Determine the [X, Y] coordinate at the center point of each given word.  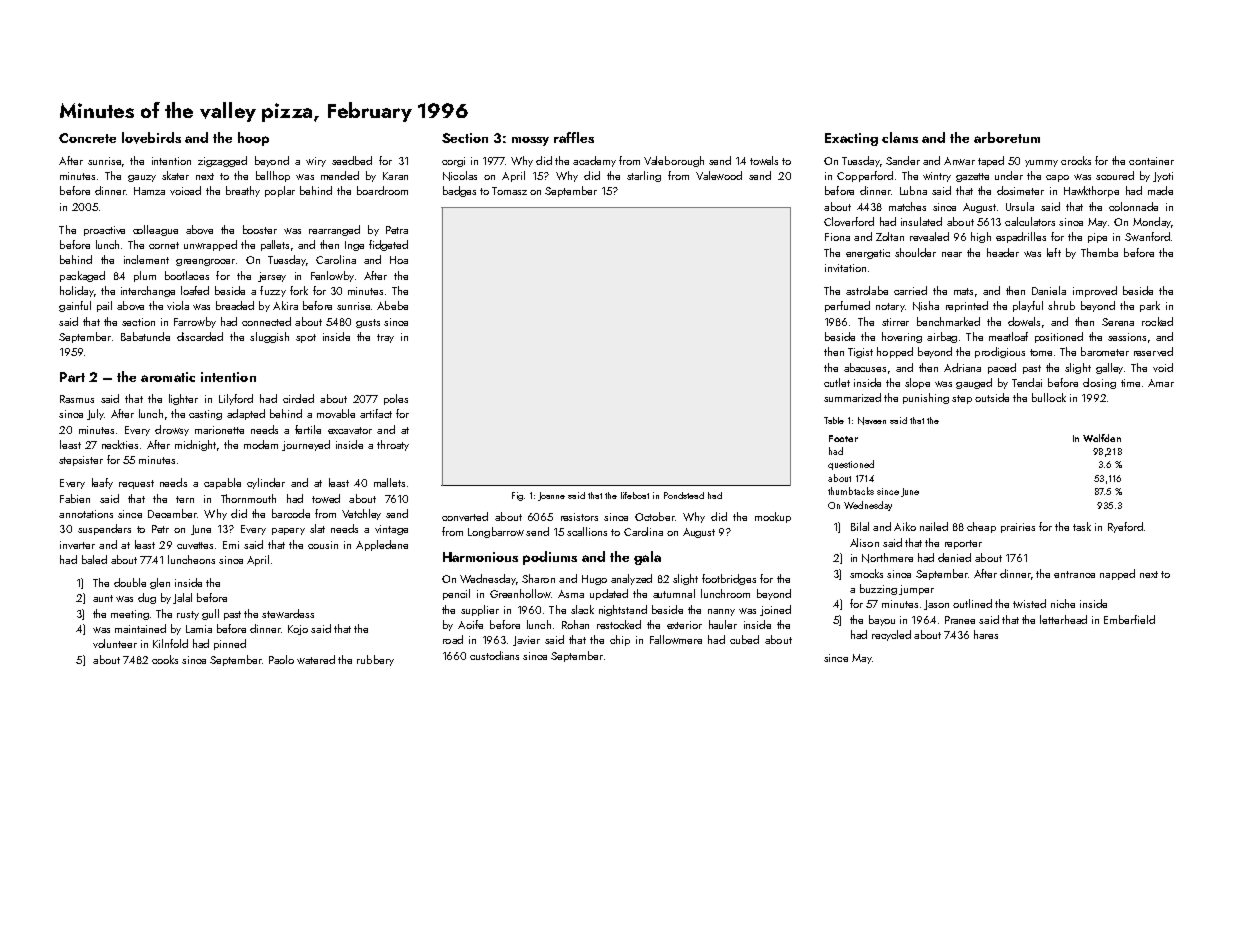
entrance [1074, 574]
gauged [974, 383]
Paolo [281, 659]
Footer [843, 438]
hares [986, 634]
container [1151, 161]
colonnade [1133, 206]
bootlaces [187, 275]
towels [764, 160]
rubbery [375, 660]
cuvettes [195, 545]
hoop [253, 139]
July [95, 414]
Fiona [837, 237]
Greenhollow [520, 593]
